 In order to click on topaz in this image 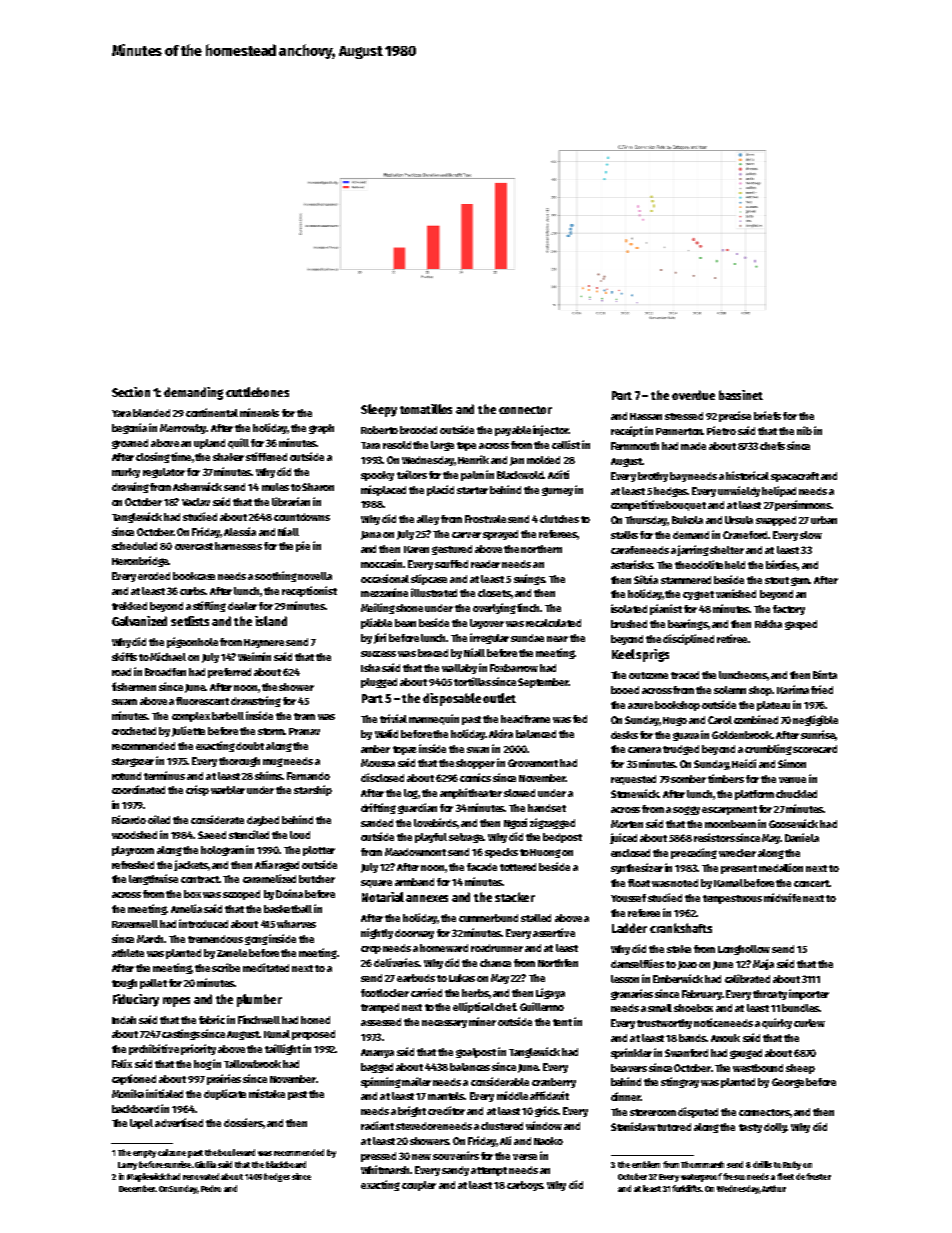, I will do `click(405, 750)`.
